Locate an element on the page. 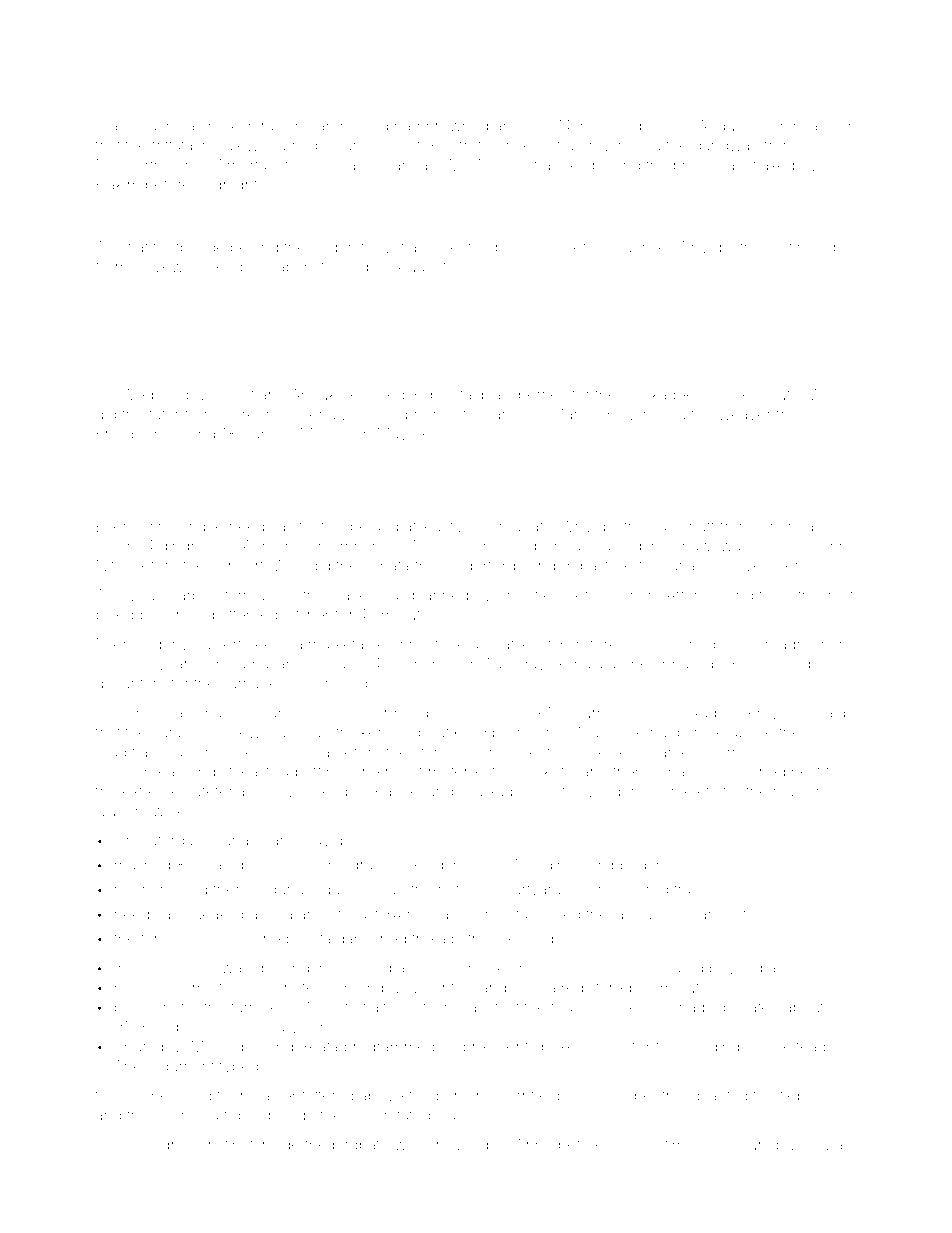 Image resolution: width=952 pixels, height=1233 pixels. browned is located at coordinates (457, 126).
